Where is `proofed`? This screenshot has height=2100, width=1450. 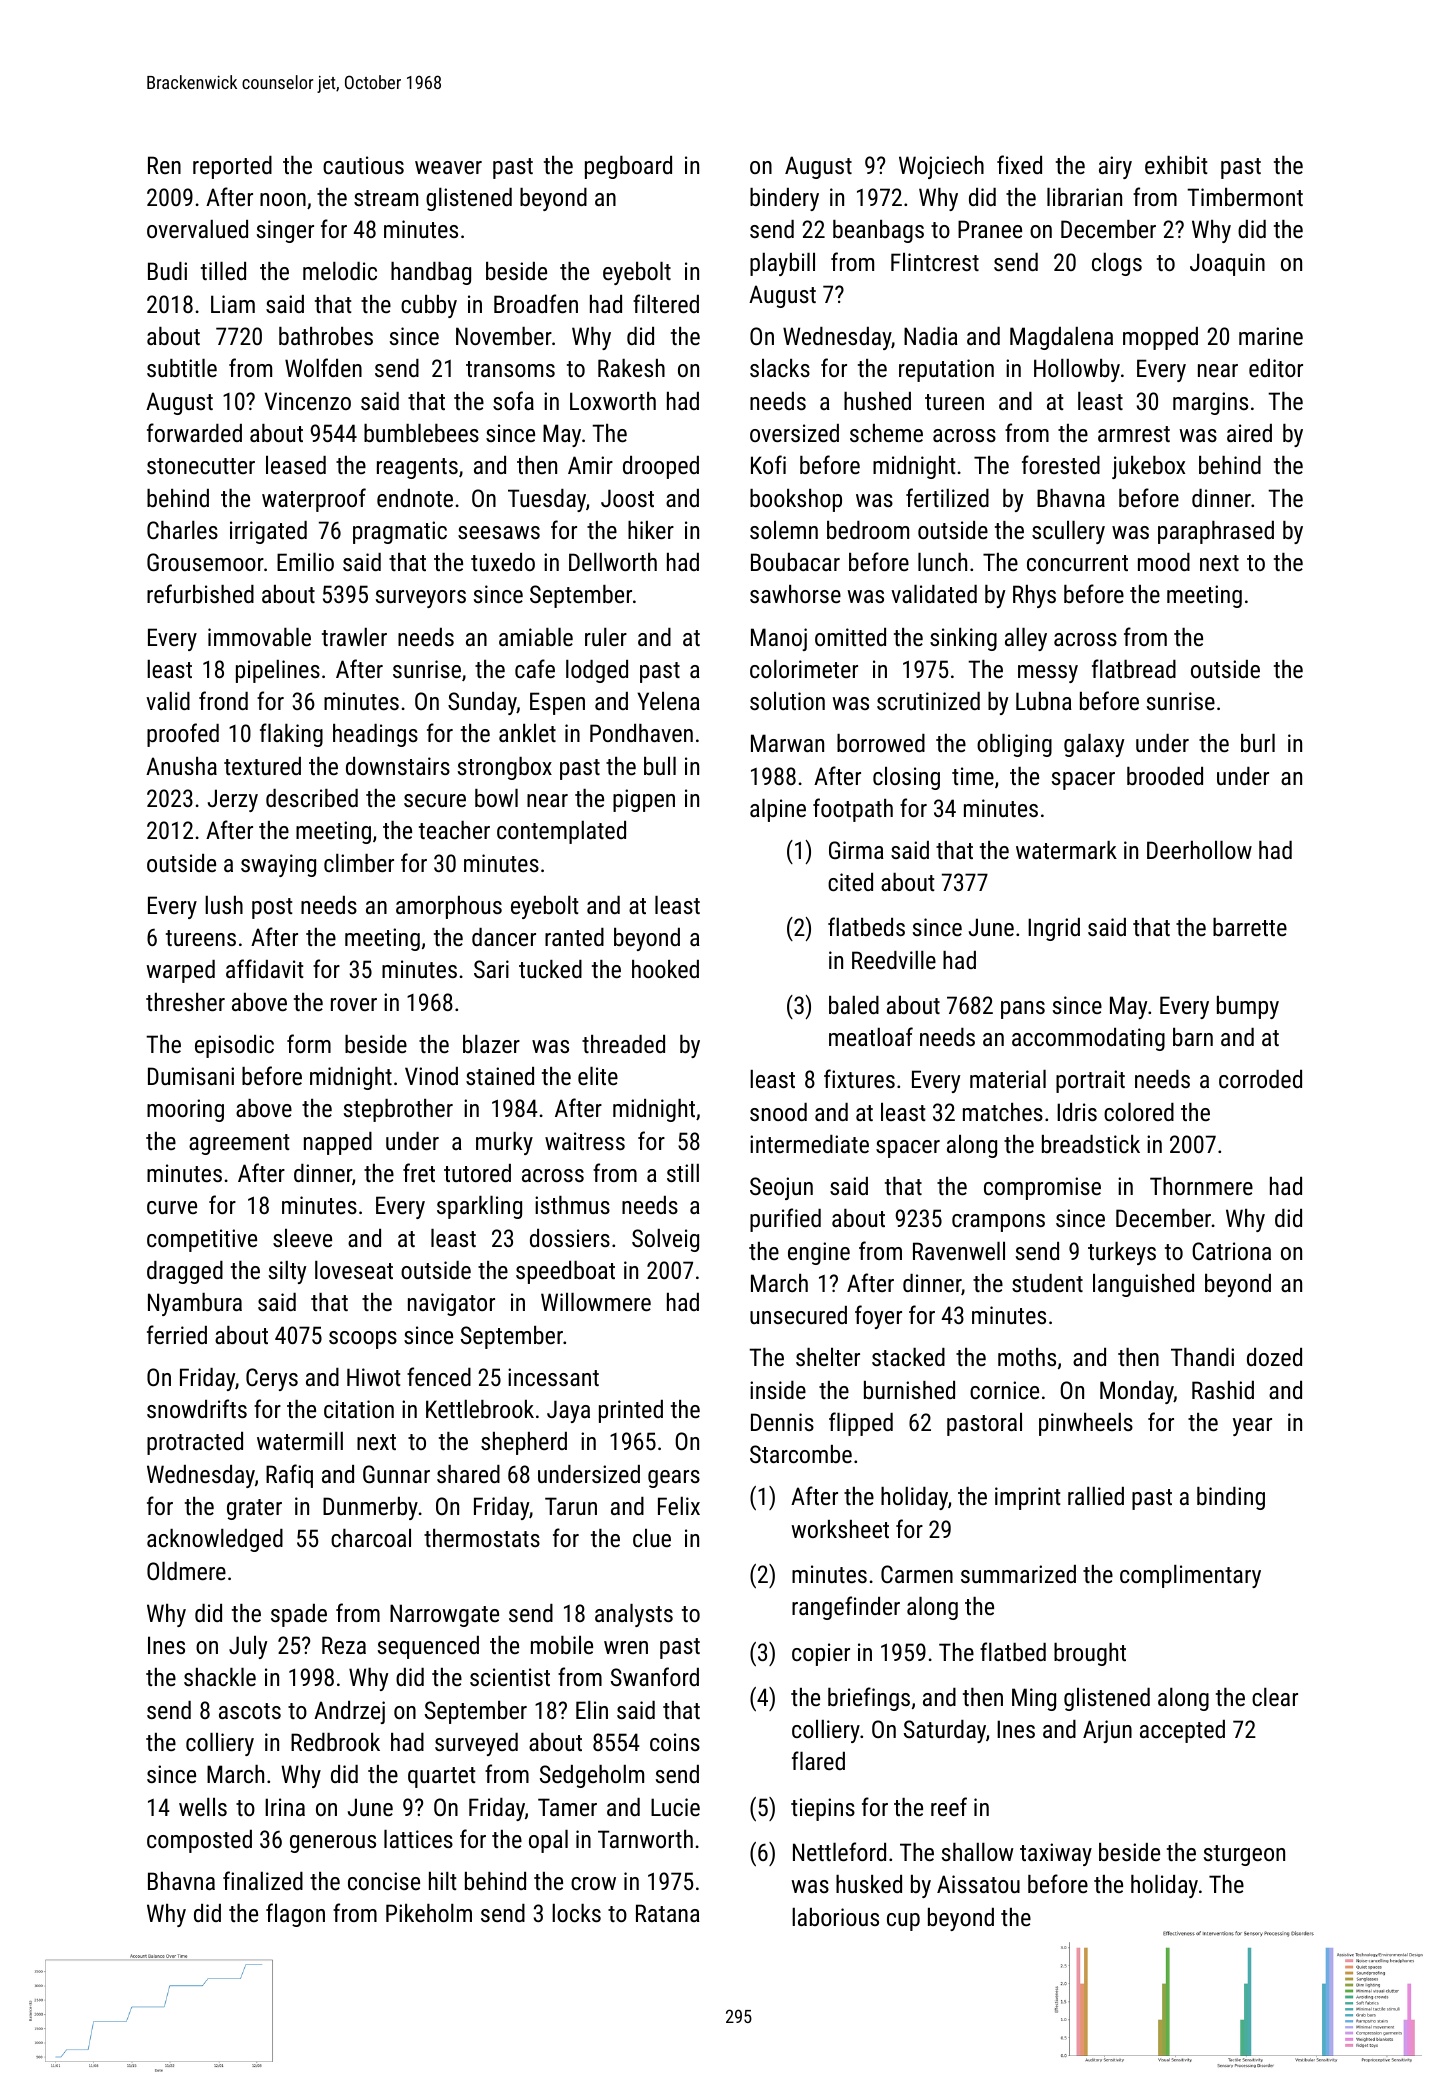 proofed is located at coordinates (183, 735).
